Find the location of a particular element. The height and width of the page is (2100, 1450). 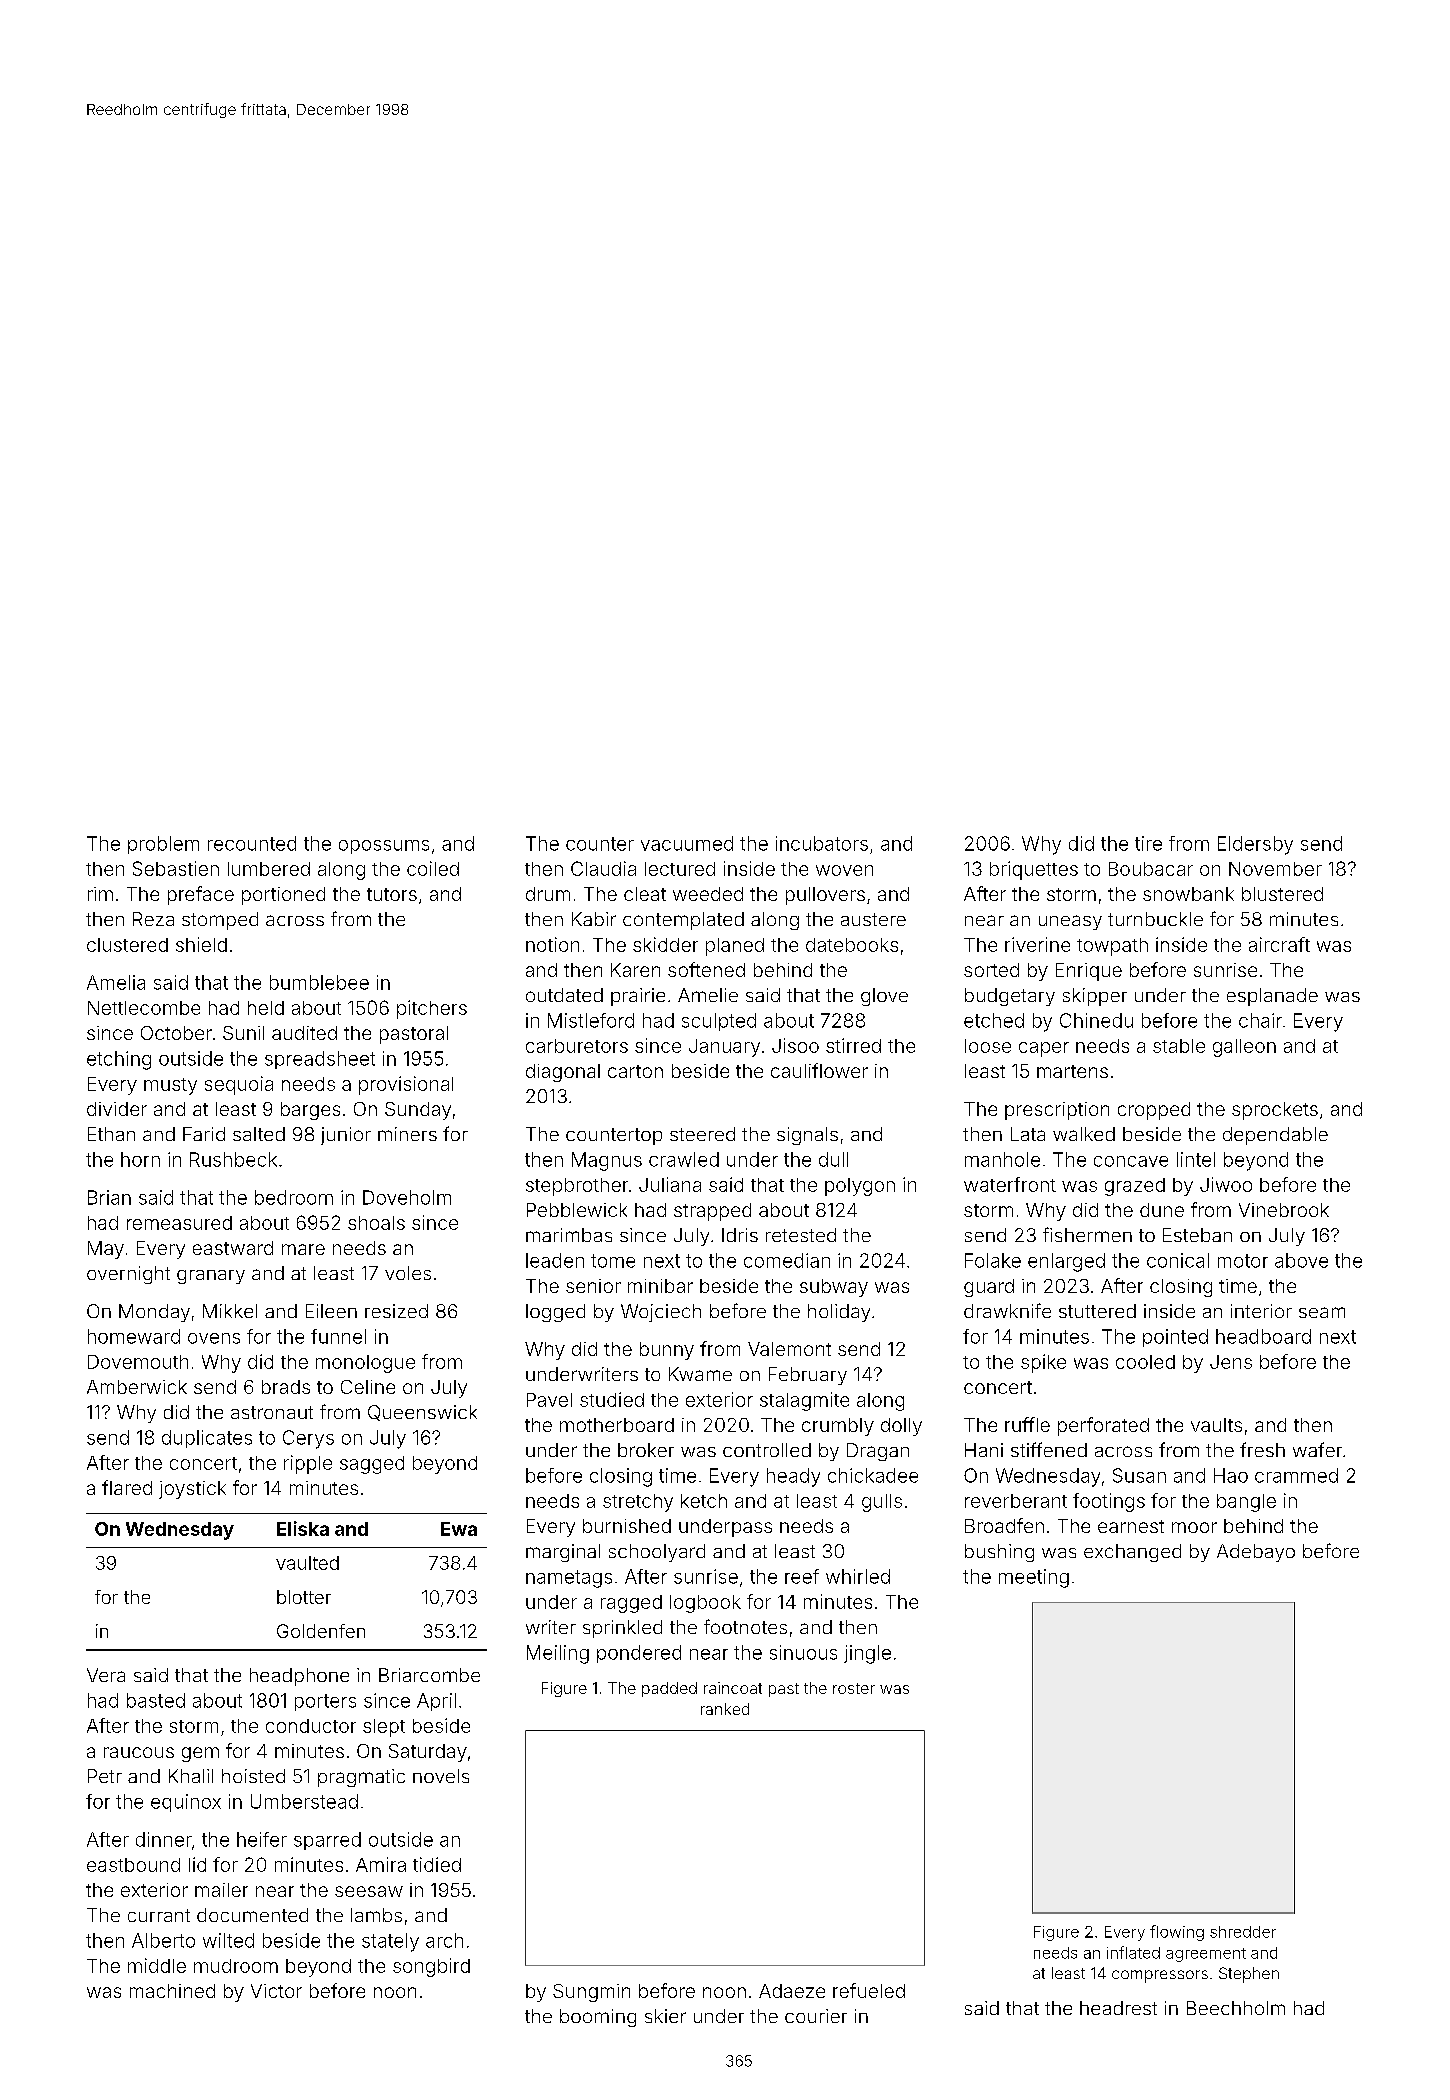

machined is located at coordinates (172, 1991).
